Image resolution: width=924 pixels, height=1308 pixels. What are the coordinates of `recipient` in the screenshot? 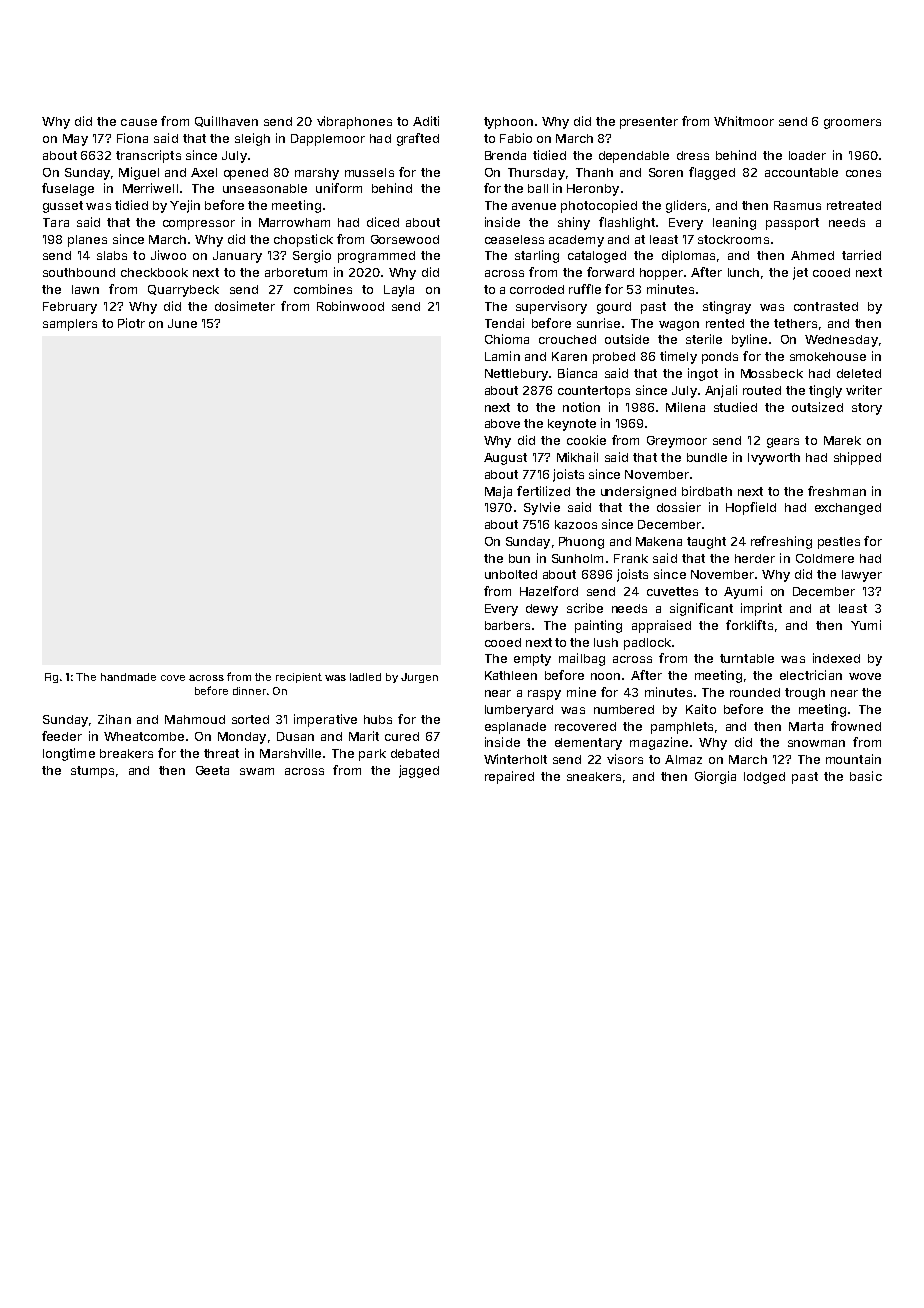 It's located at (299, 678).
